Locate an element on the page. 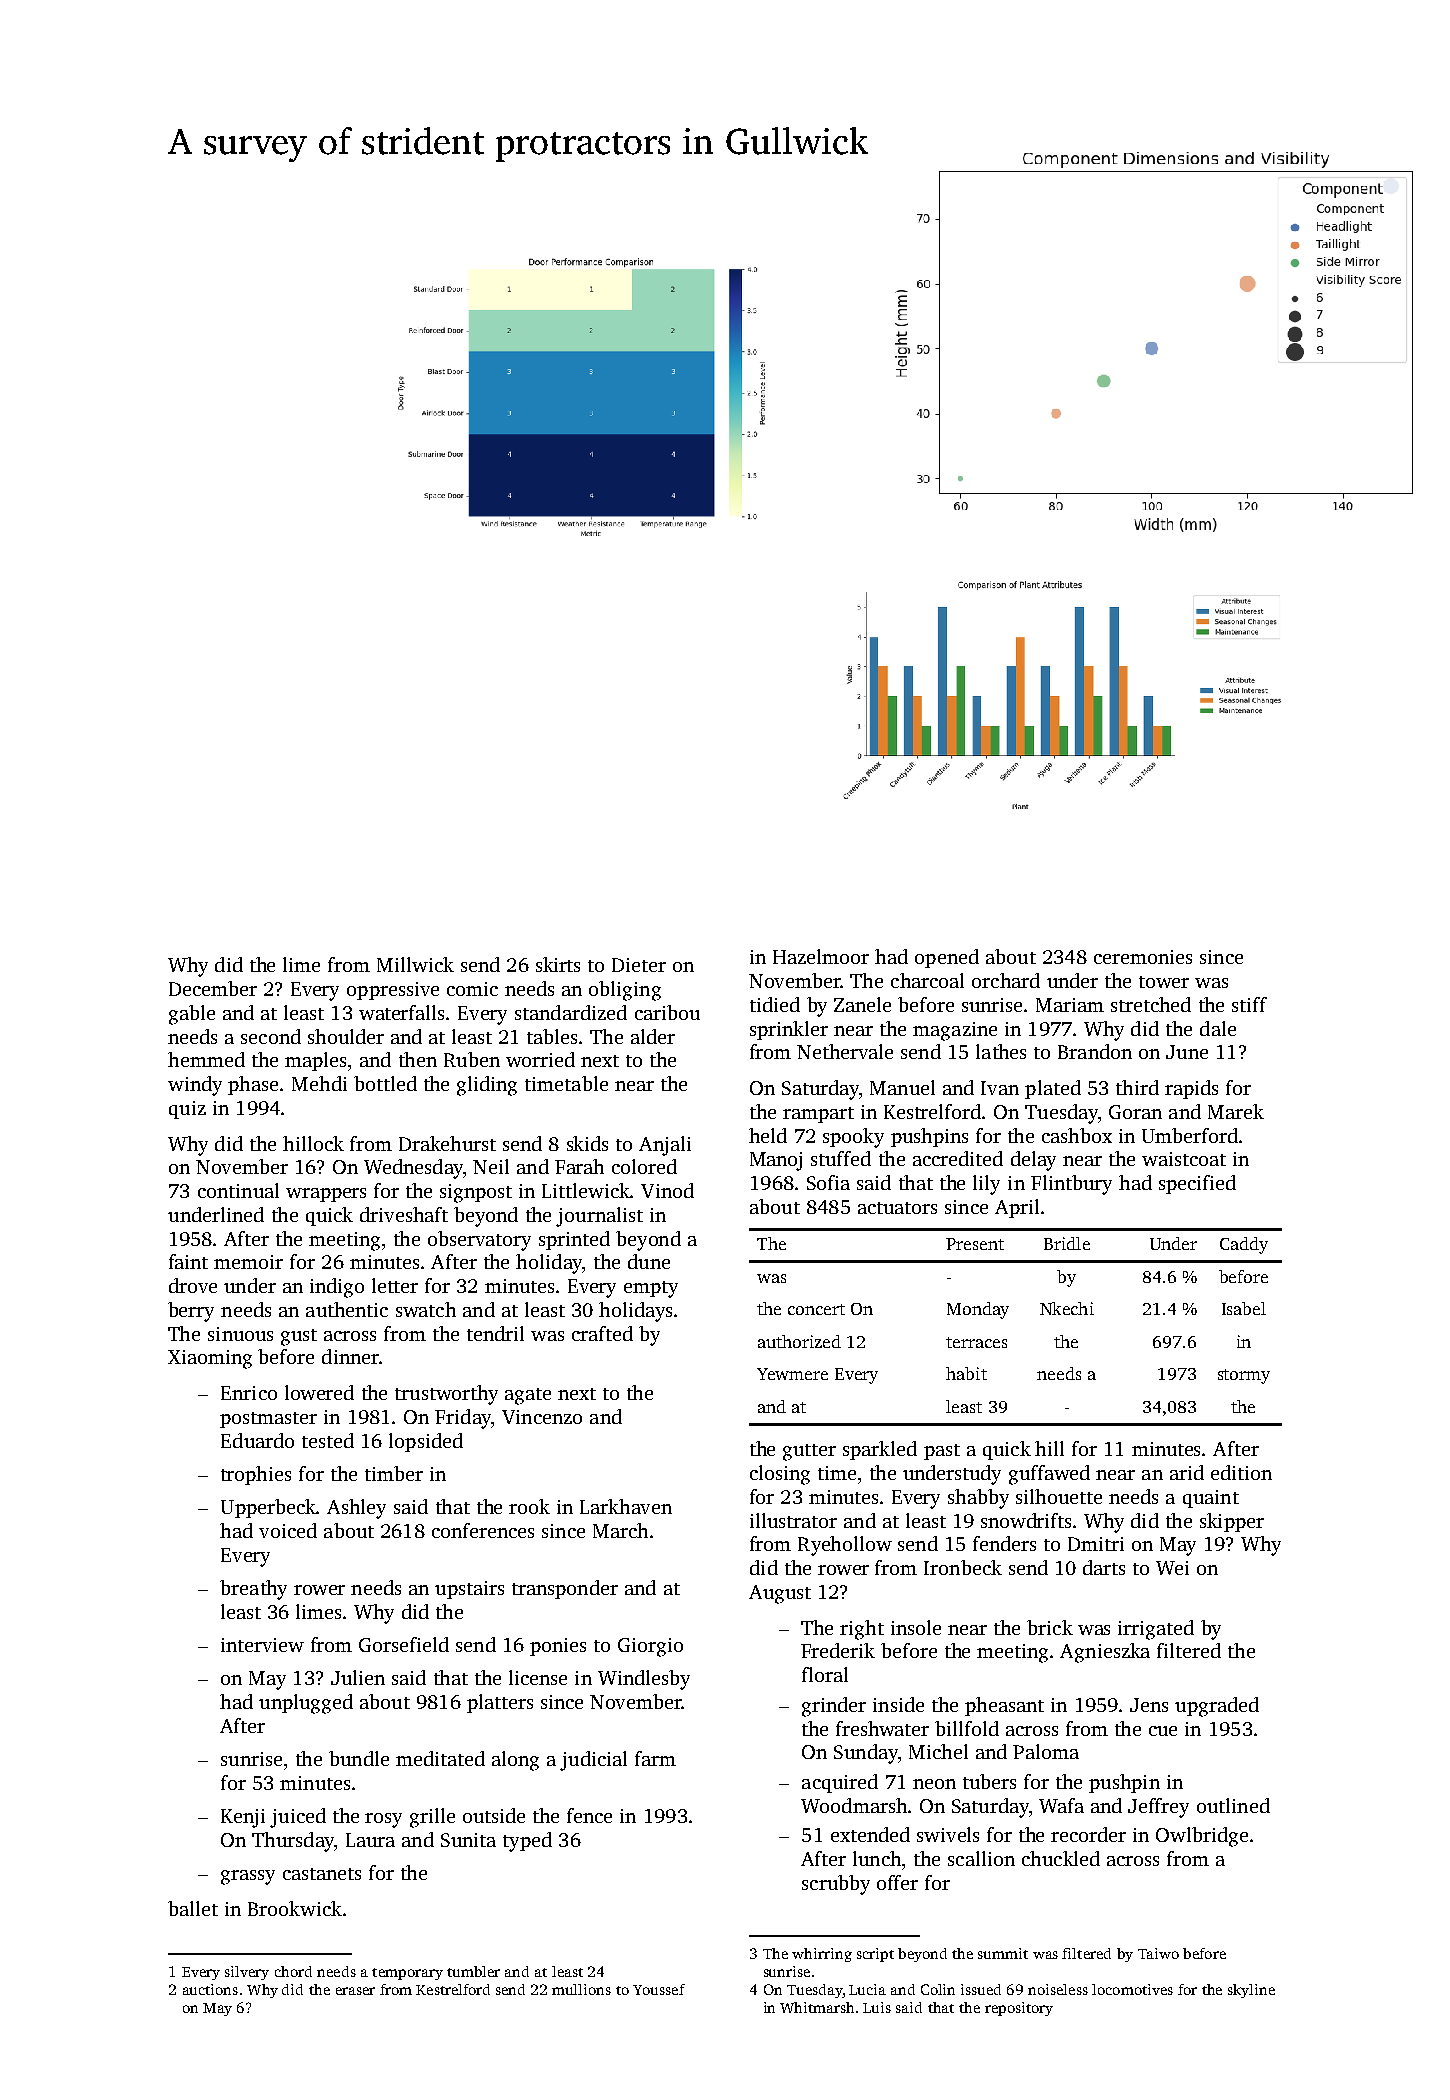 Image resolution: width=1450 pixels, height=2100 pixels. Dieter is located at coordinates (639, 965).
